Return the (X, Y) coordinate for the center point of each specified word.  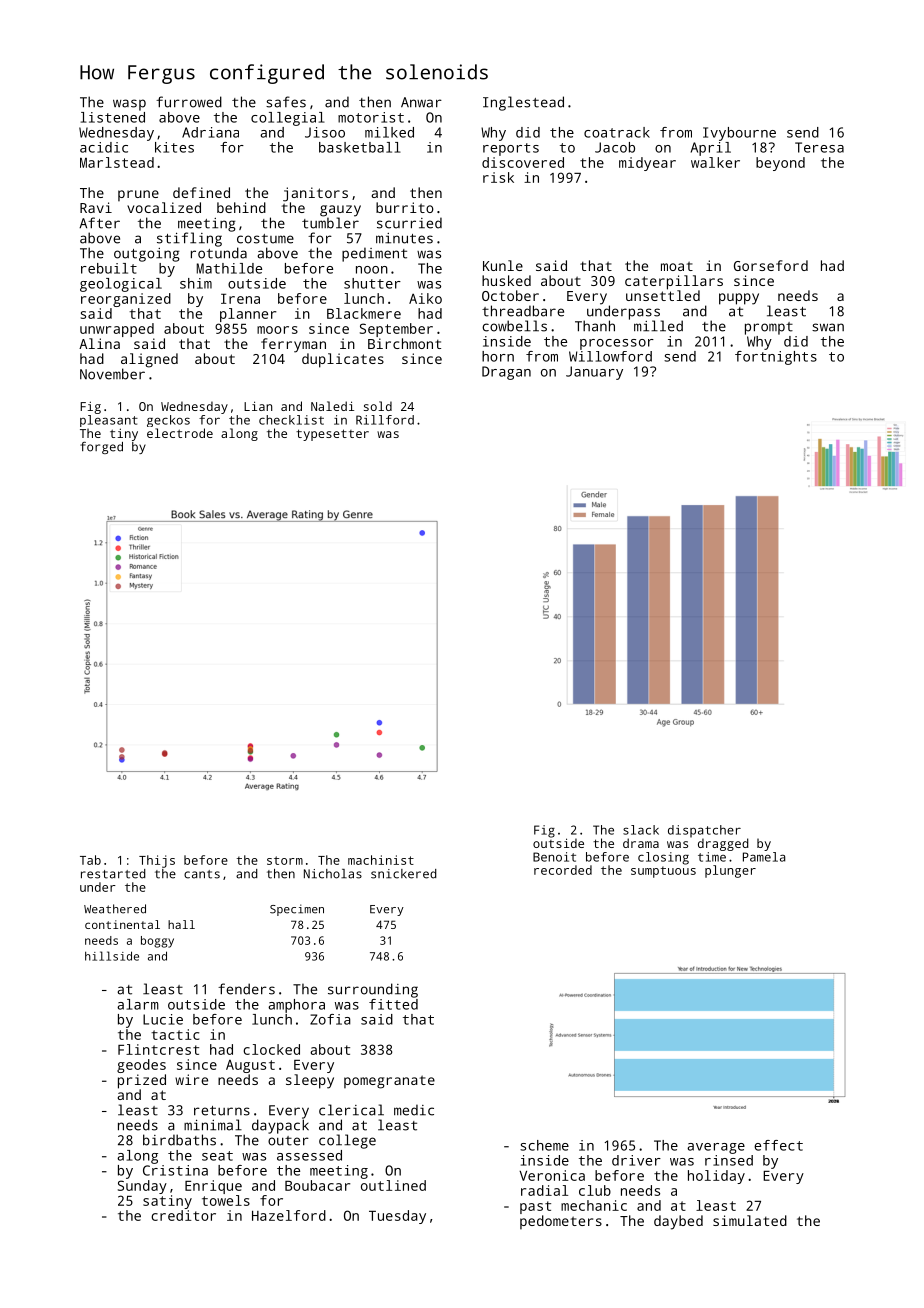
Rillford (385, 420)
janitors (315, 194)
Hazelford (289, 1215)
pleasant (109, 421)
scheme (544, 1145)
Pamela (764, 857)
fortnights (776, 358)
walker (715, 162)
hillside (112, 956)
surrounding (373, 990)
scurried (409, 223)
